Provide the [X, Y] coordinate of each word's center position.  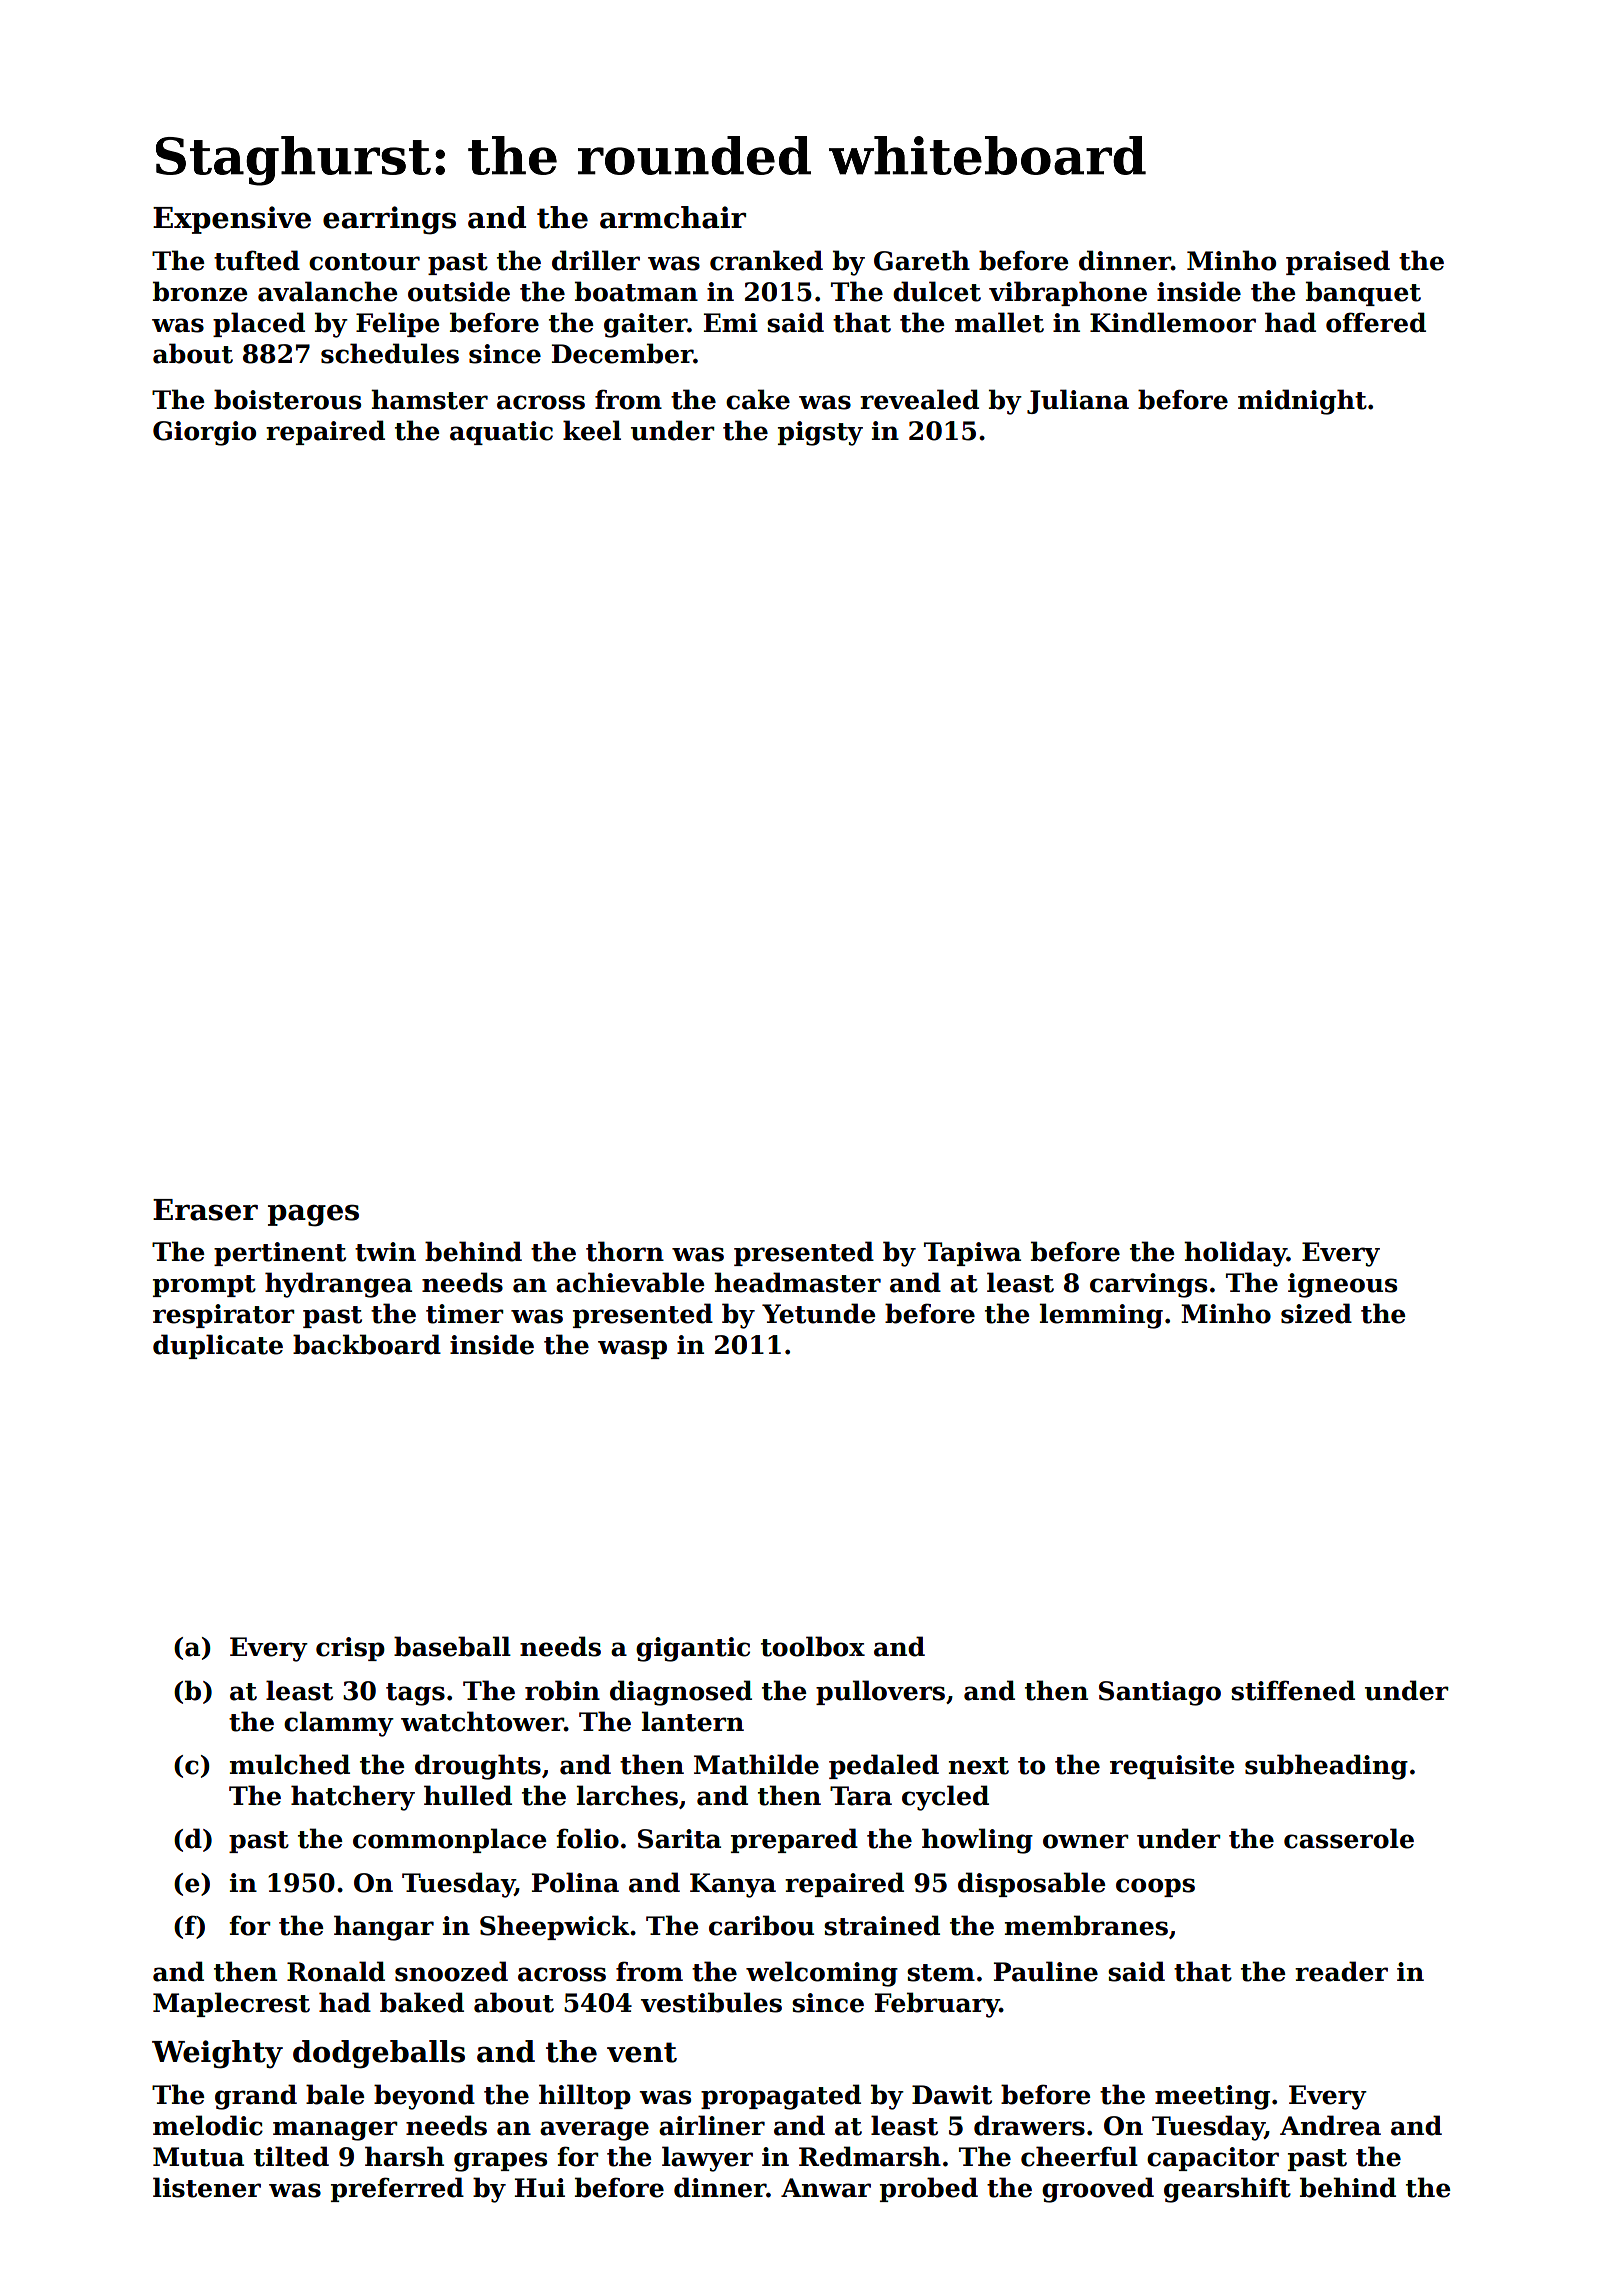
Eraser [205, 1210]
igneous [1342, 1285]
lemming [1101, 1316]
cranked [766, 260]
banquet [1363, 293]
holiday [1235, 1254]
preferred [397, 2189]
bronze [200, 291]
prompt [204, 1286]
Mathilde [756, 1764]
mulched [290, 1764]
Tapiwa [972, 1254]
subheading [1326, 1767]
